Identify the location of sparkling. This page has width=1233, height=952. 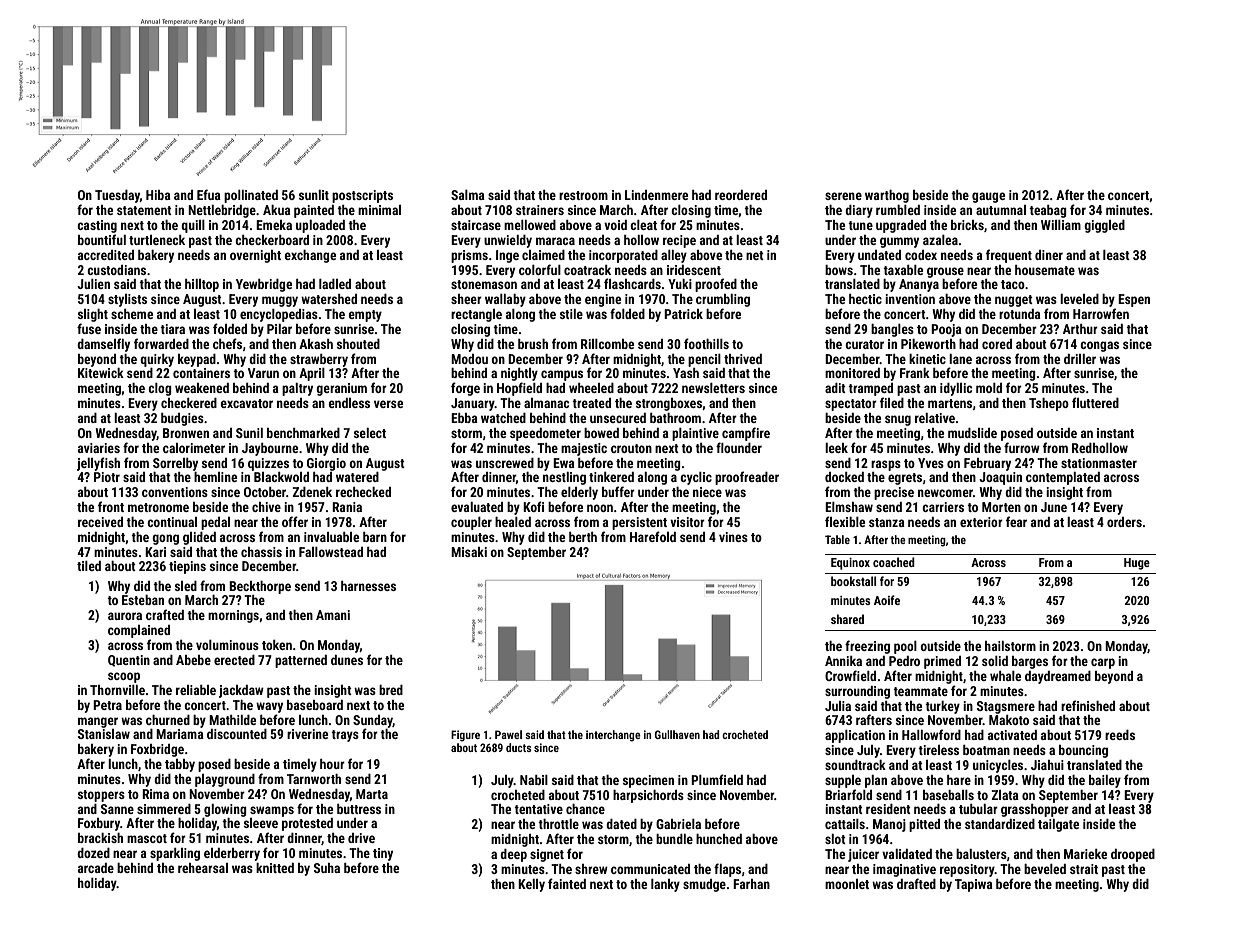
(175, 854).
